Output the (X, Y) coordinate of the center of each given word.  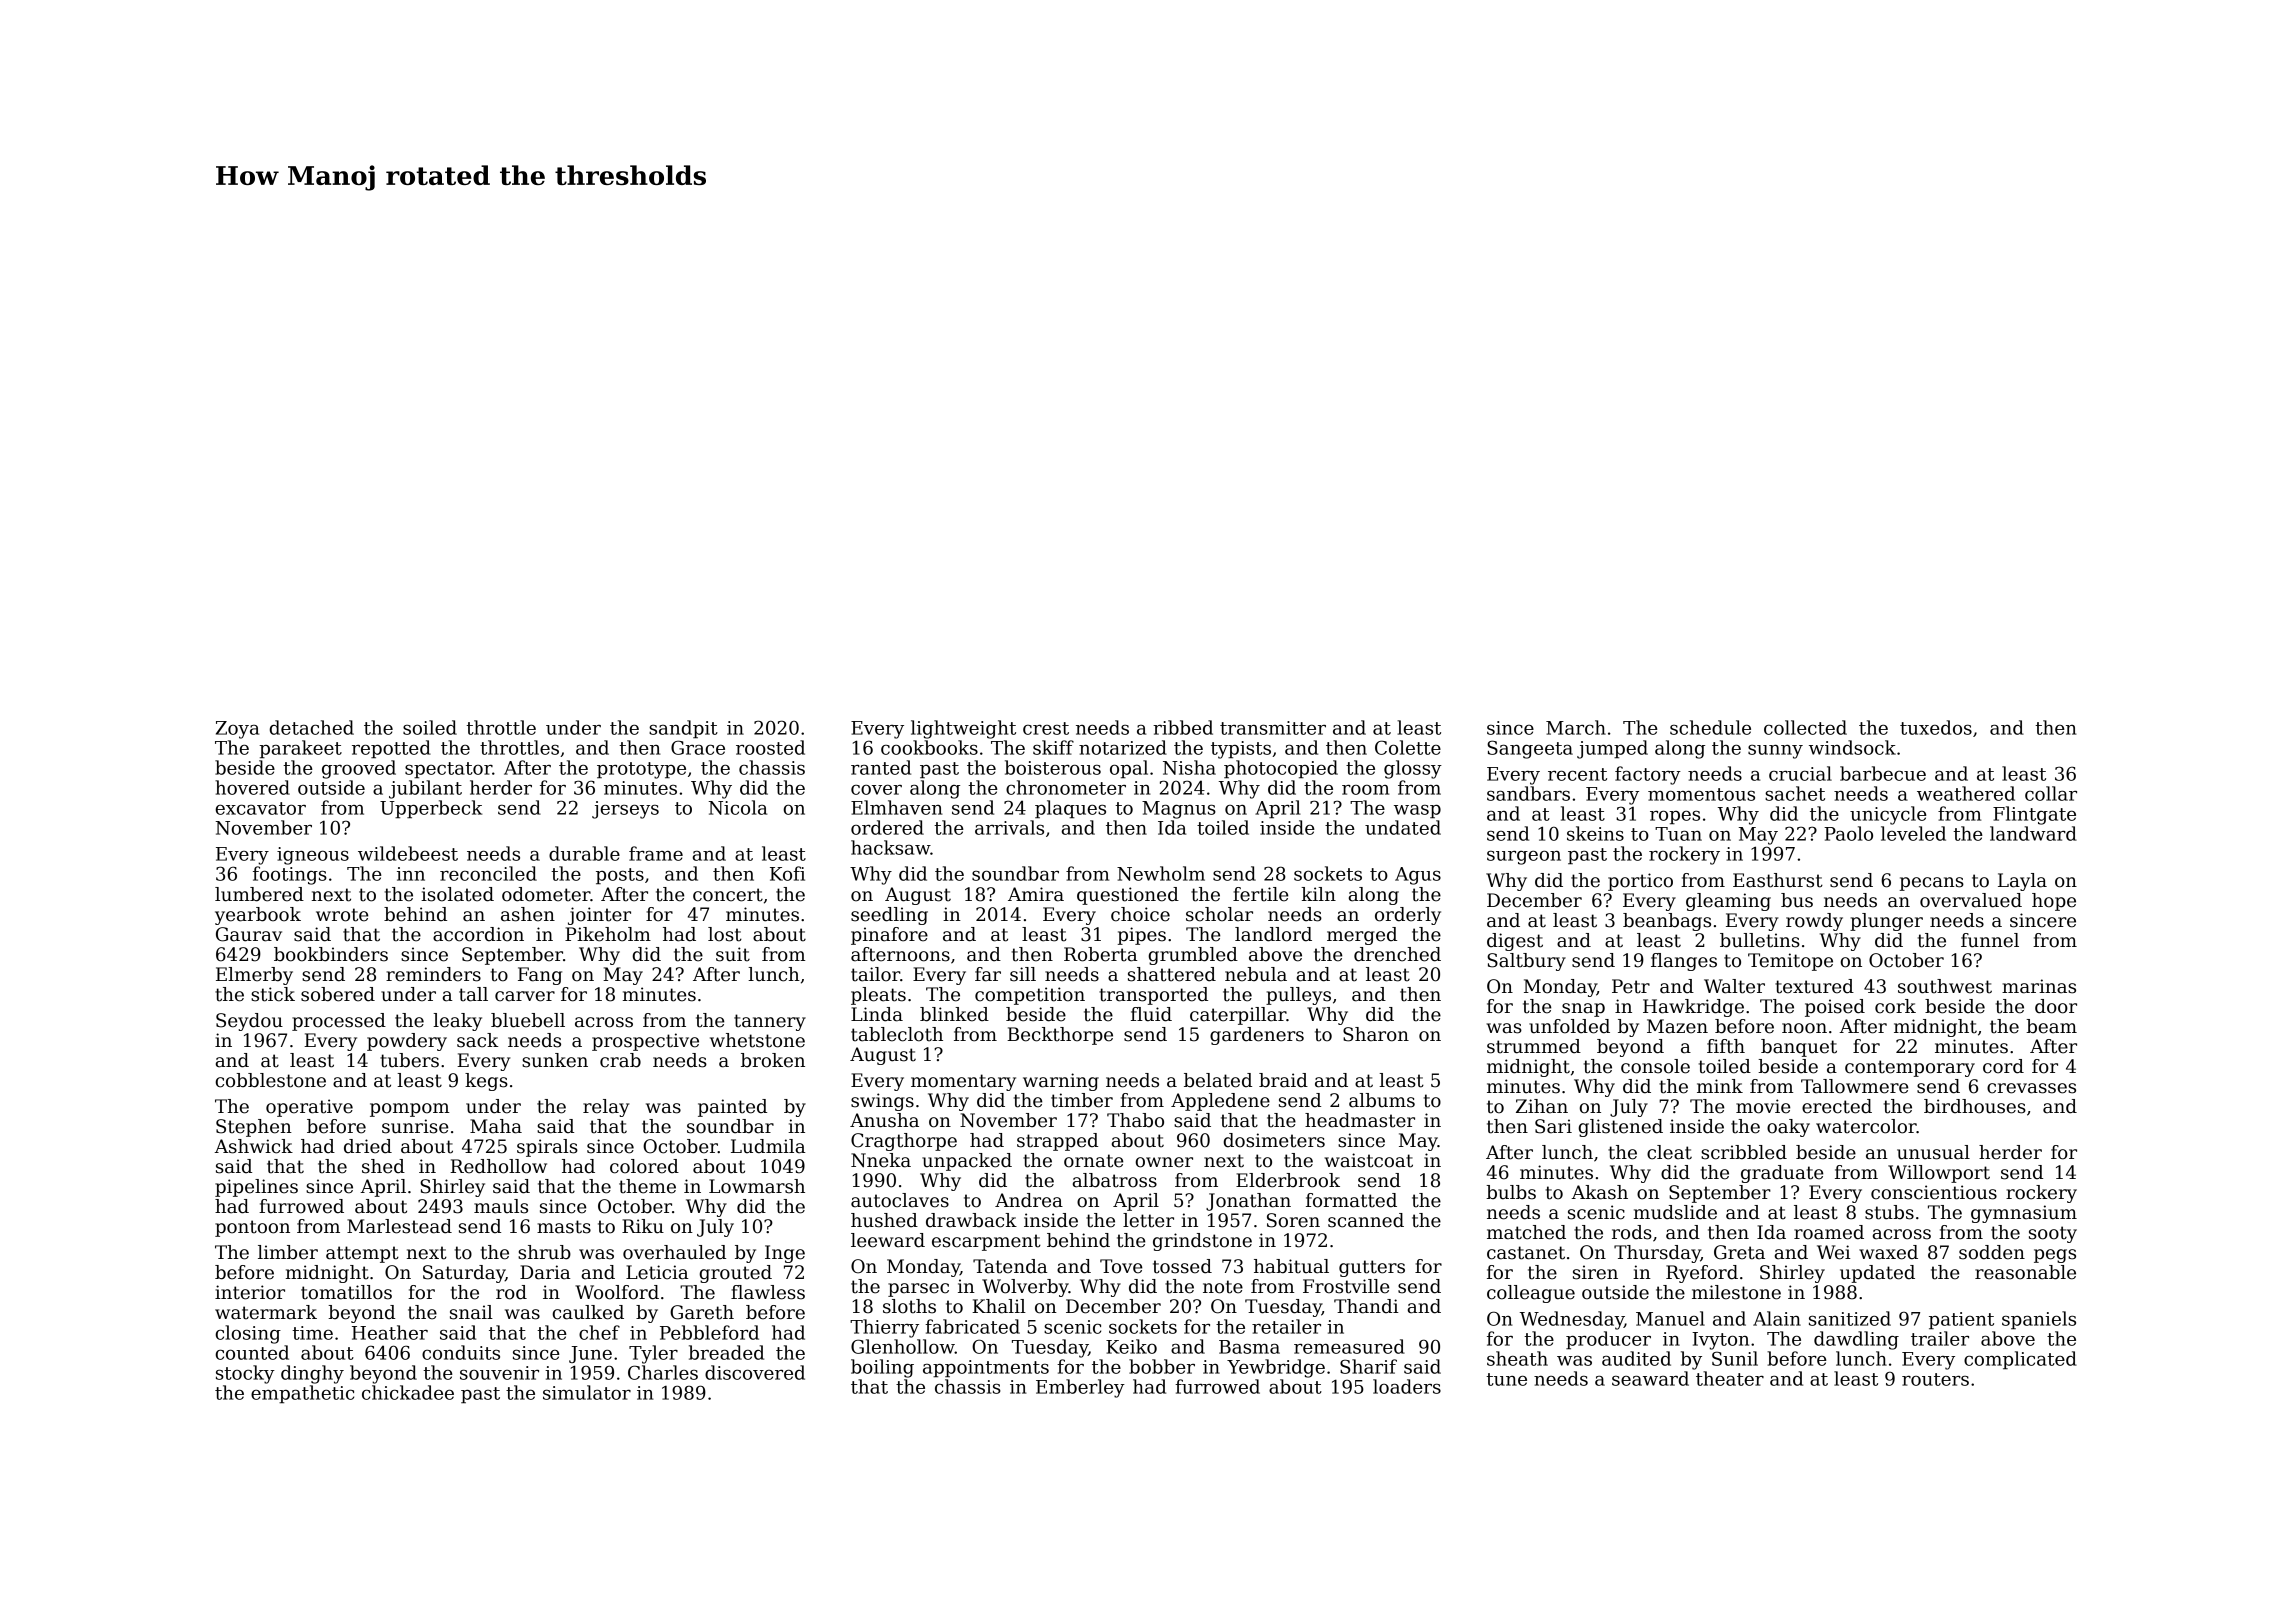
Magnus (1179, 810)
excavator (260, 808)
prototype (641, 770)
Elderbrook (1288, 1180)
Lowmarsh (757, 1186)
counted (252, 1352)
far (988, 974)
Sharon (1376, 1034)
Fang (540, 976)
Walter (1734, 986)
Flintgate (2034, 815)
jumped (1612, 749)
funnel (1990, 940)
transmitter (1273, 728)
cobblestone (270, 1080)
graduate (1782, 1174)
